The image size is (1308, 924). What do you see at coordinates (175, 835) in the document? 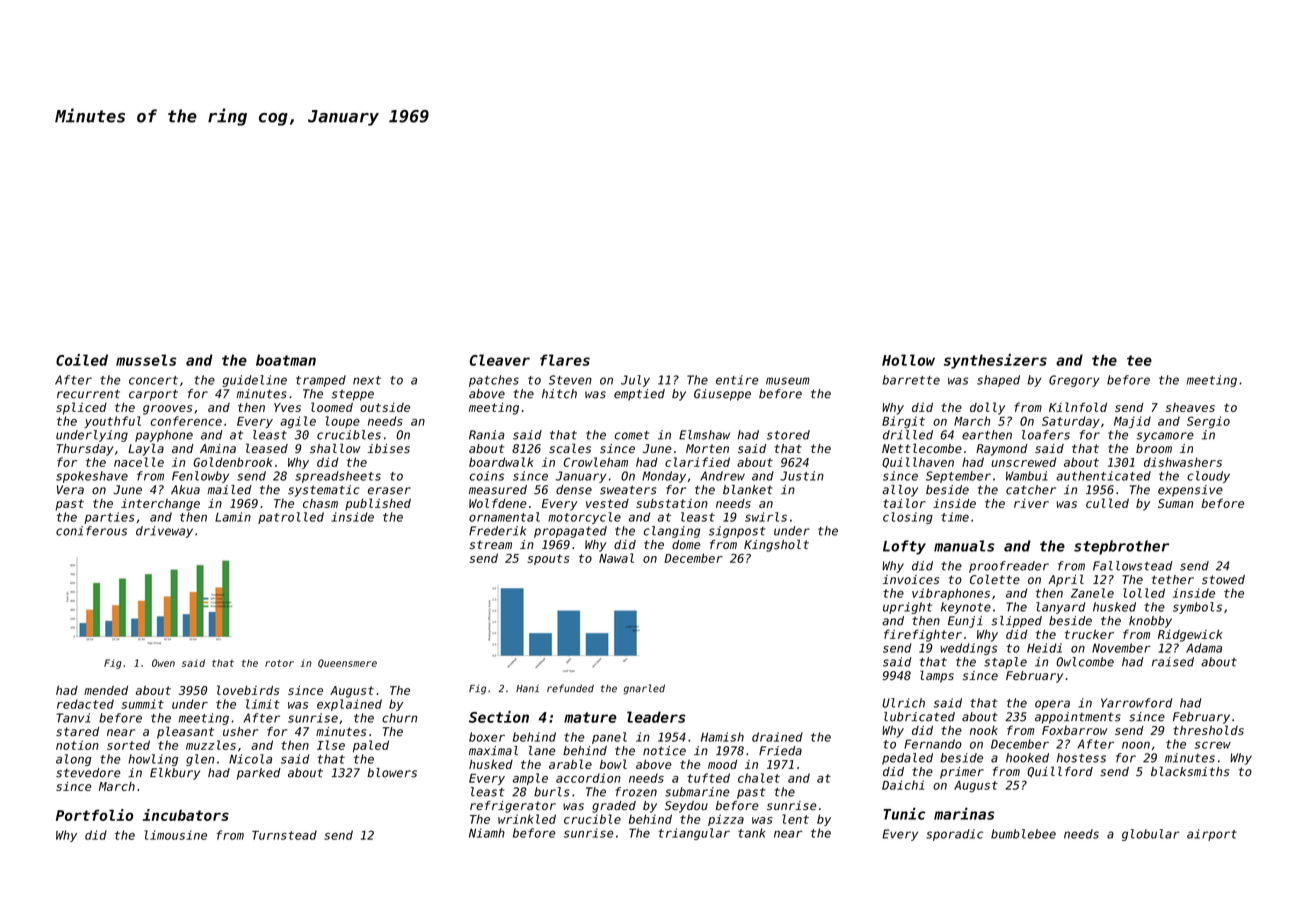
I see `limousine` at bounding box center [175, 835].
